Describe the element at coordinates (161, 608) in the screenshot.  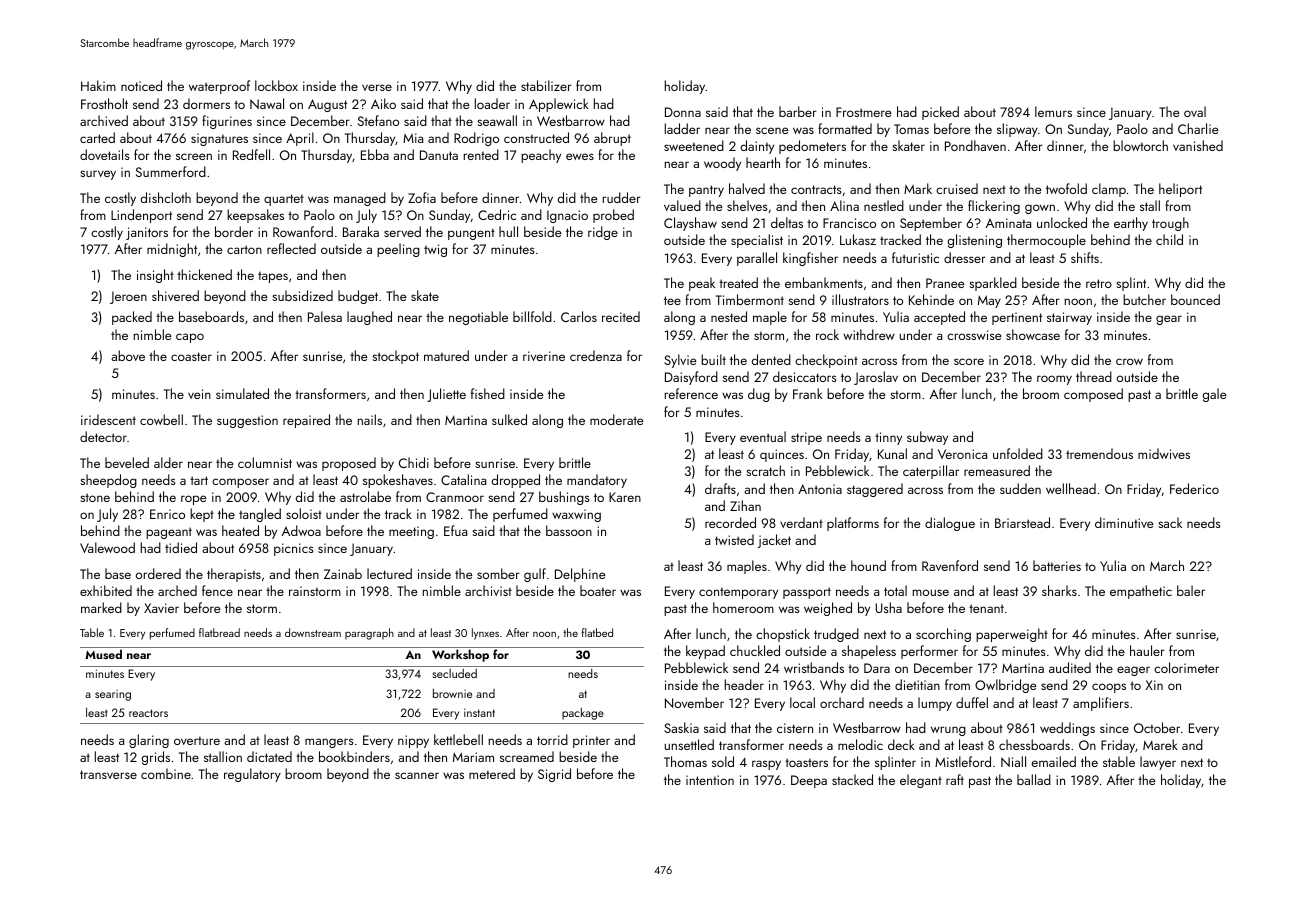
I see `Xavier` at that location.
